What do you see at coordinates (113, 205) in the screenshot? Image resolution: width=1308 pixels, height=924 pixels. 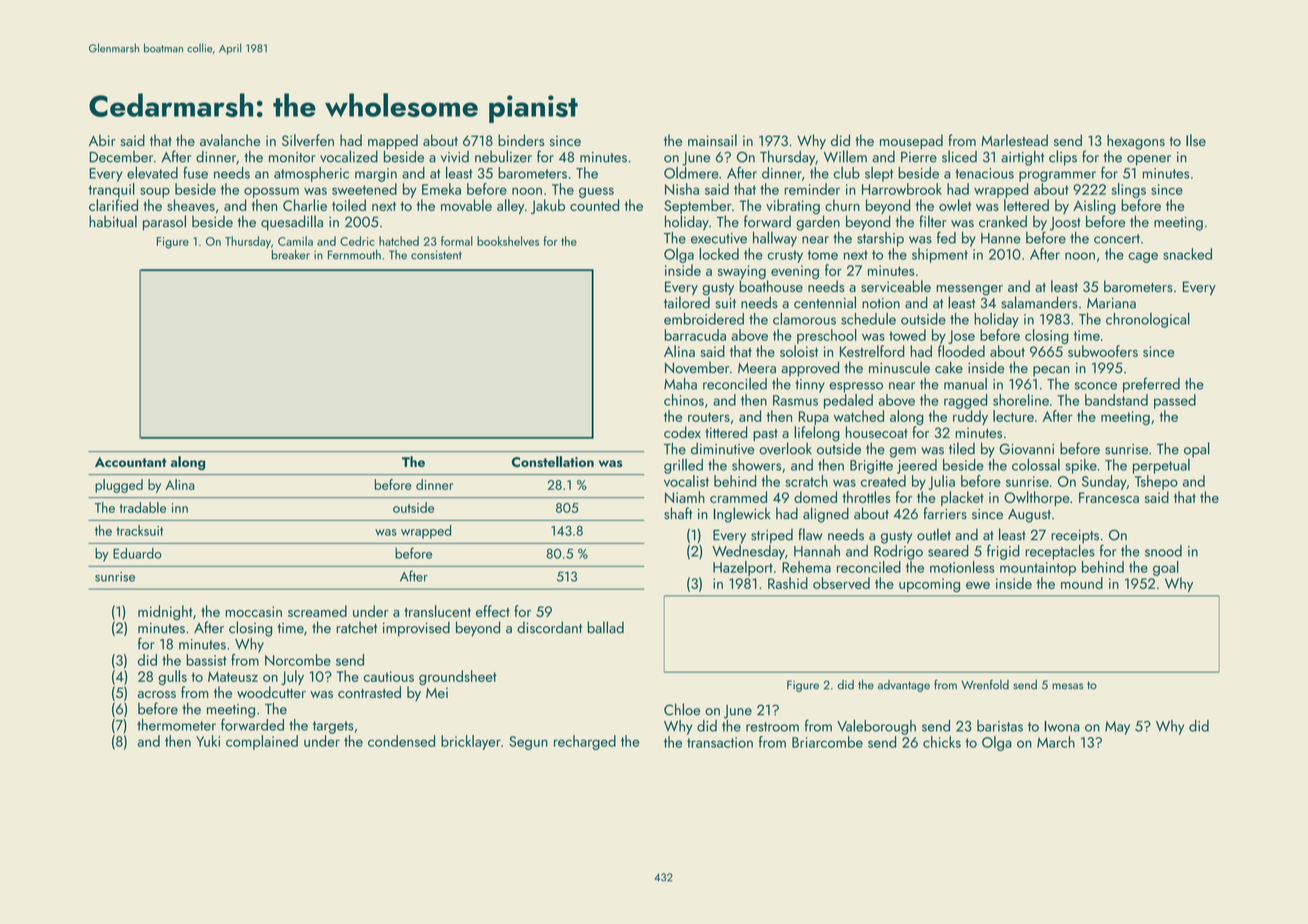 I see `clarified` at bounding box center [113, 205].
